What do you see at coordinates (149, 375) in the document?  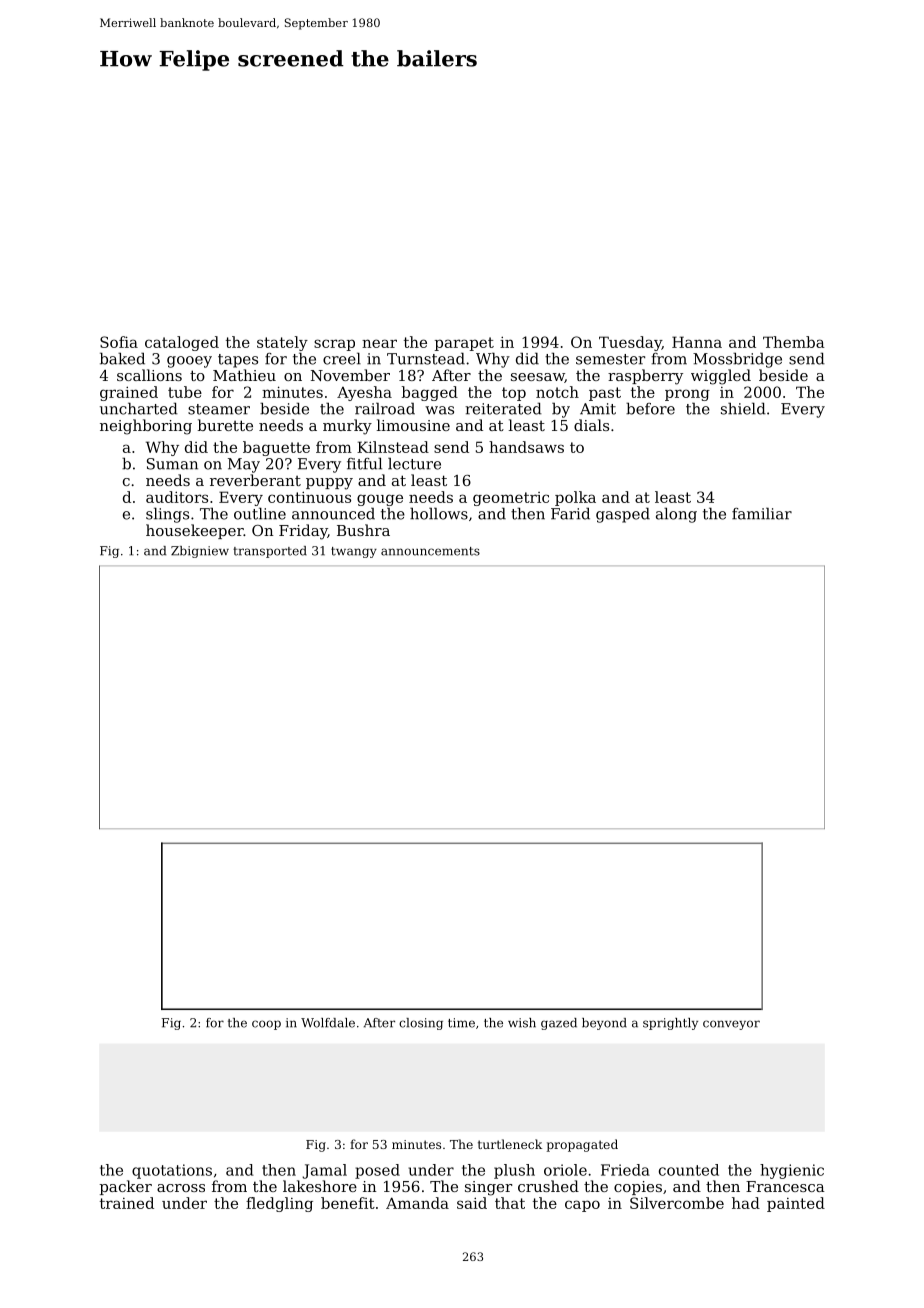 I see `scallions` at bounding box center [149, 375].
